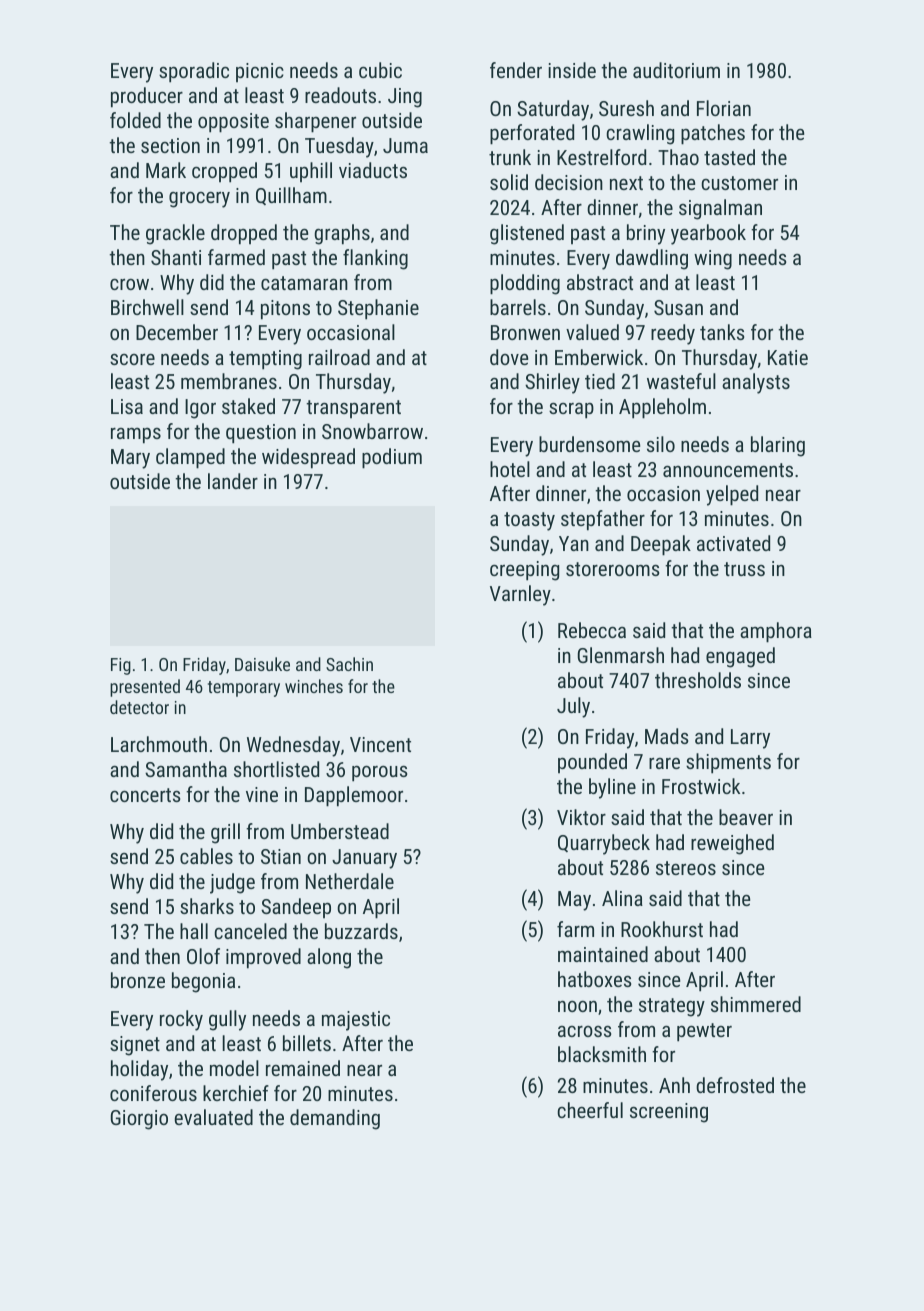 Image resolution: width=924 pixels, height=1311 pixels. Describe the element at coordinates (166, 170) in the page. I see `Mark` at that location.
